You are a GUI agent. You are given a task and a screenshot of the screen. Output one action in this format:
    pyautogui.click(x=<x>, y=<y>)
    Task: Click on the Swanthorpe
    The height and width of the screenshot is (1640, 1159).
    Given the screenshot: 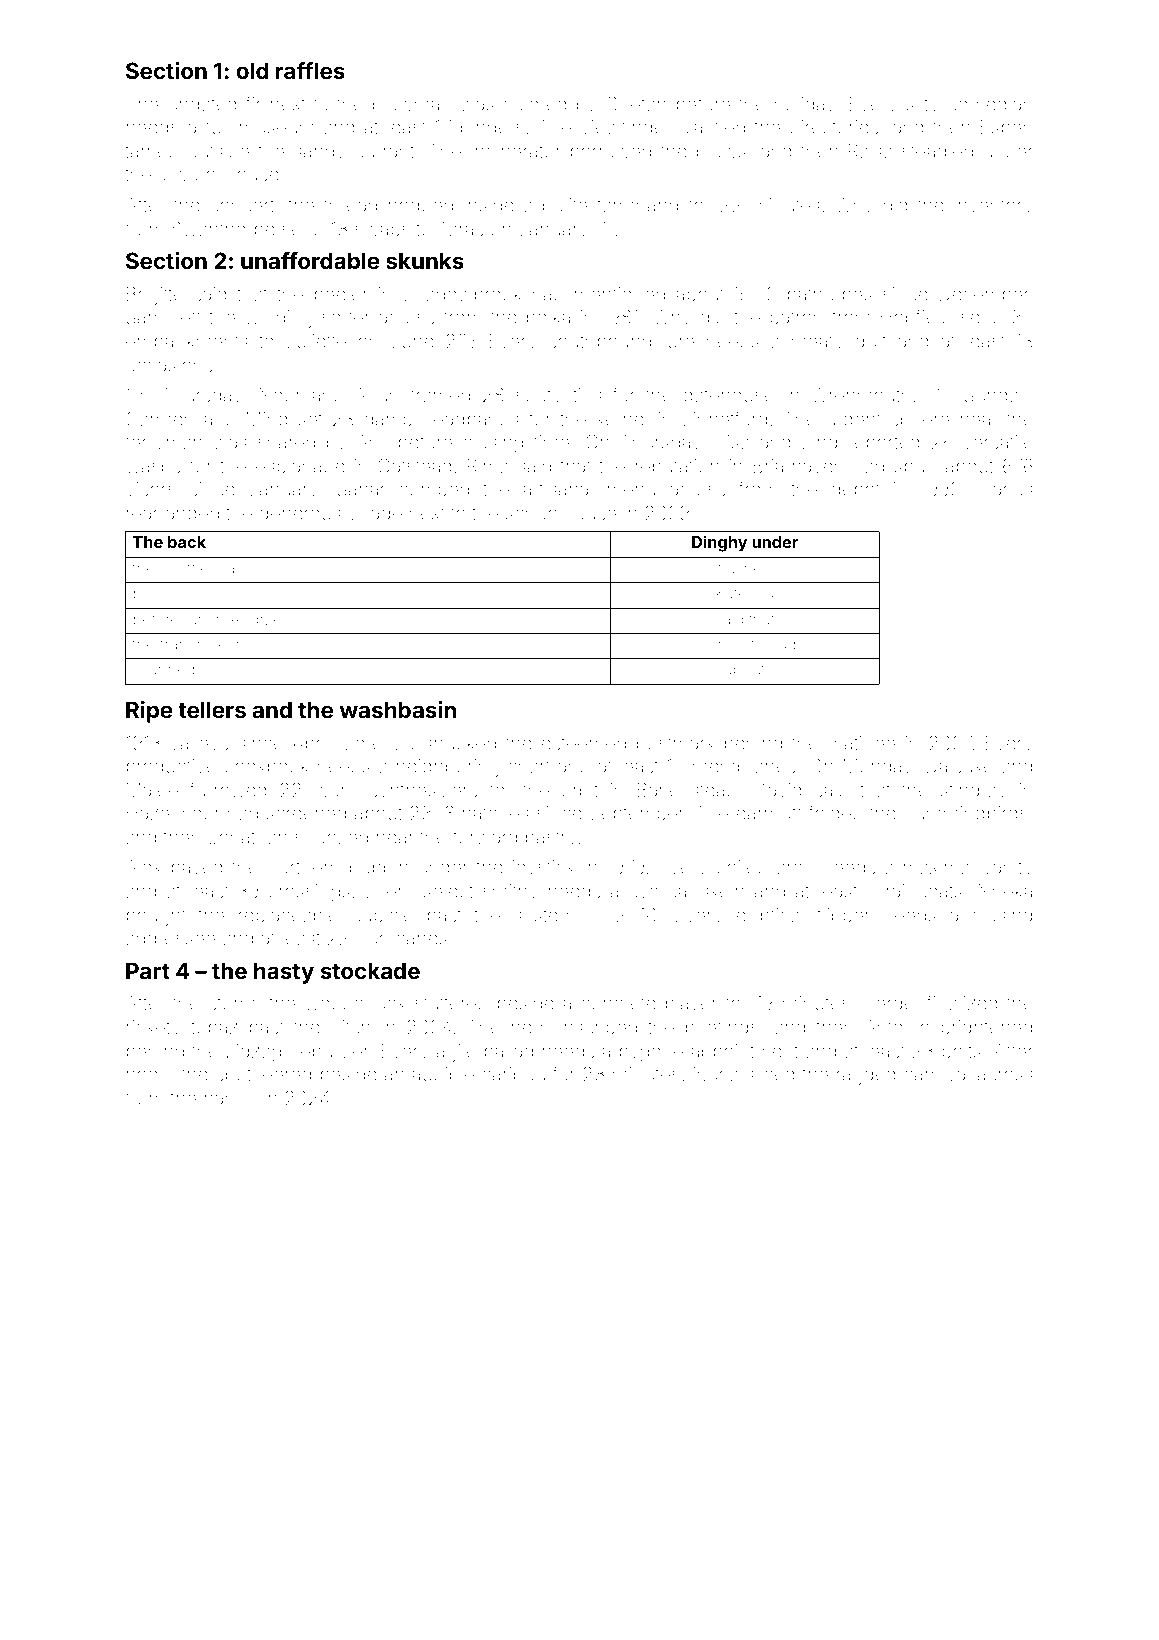 What is the action you would take?
    pyautogui.click(x=223, y=230)
